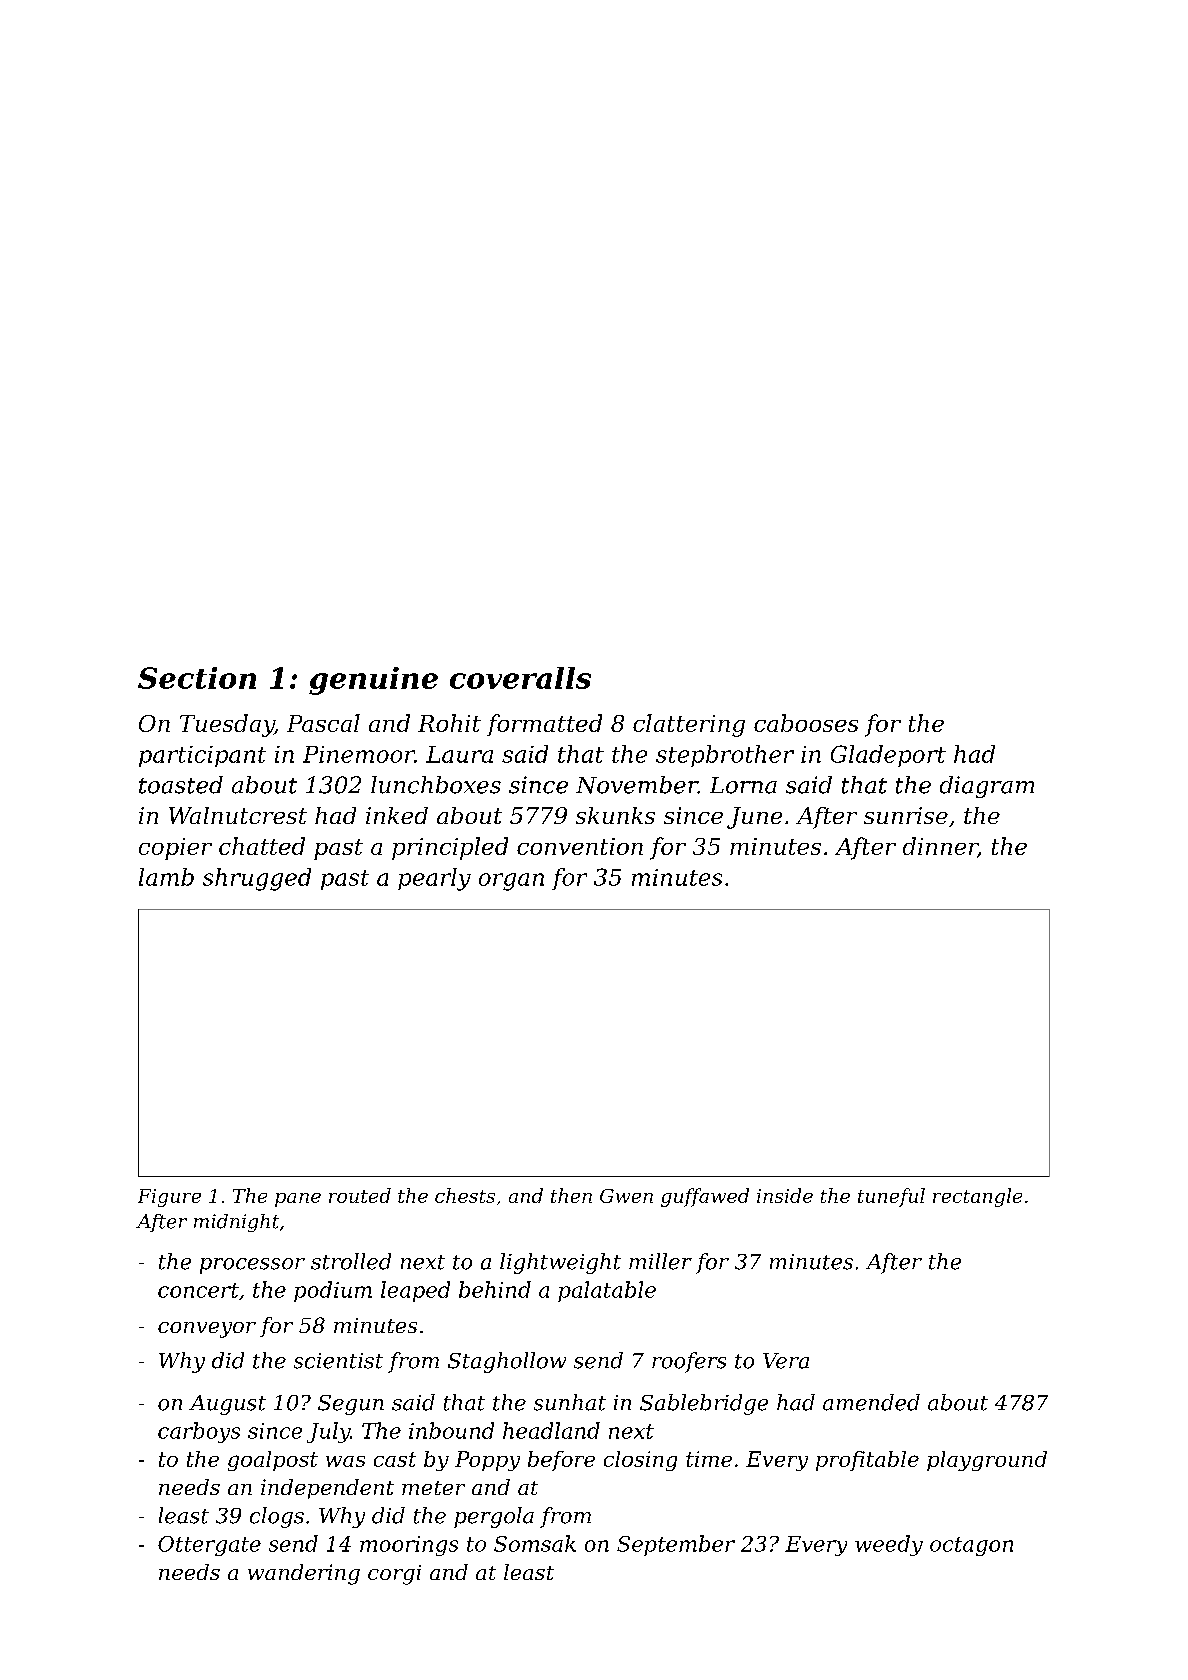 The width and height of the page is (1188, 1680). Describe the element at coordinates (544, 725) in the page. I see `formatted` at that location.
